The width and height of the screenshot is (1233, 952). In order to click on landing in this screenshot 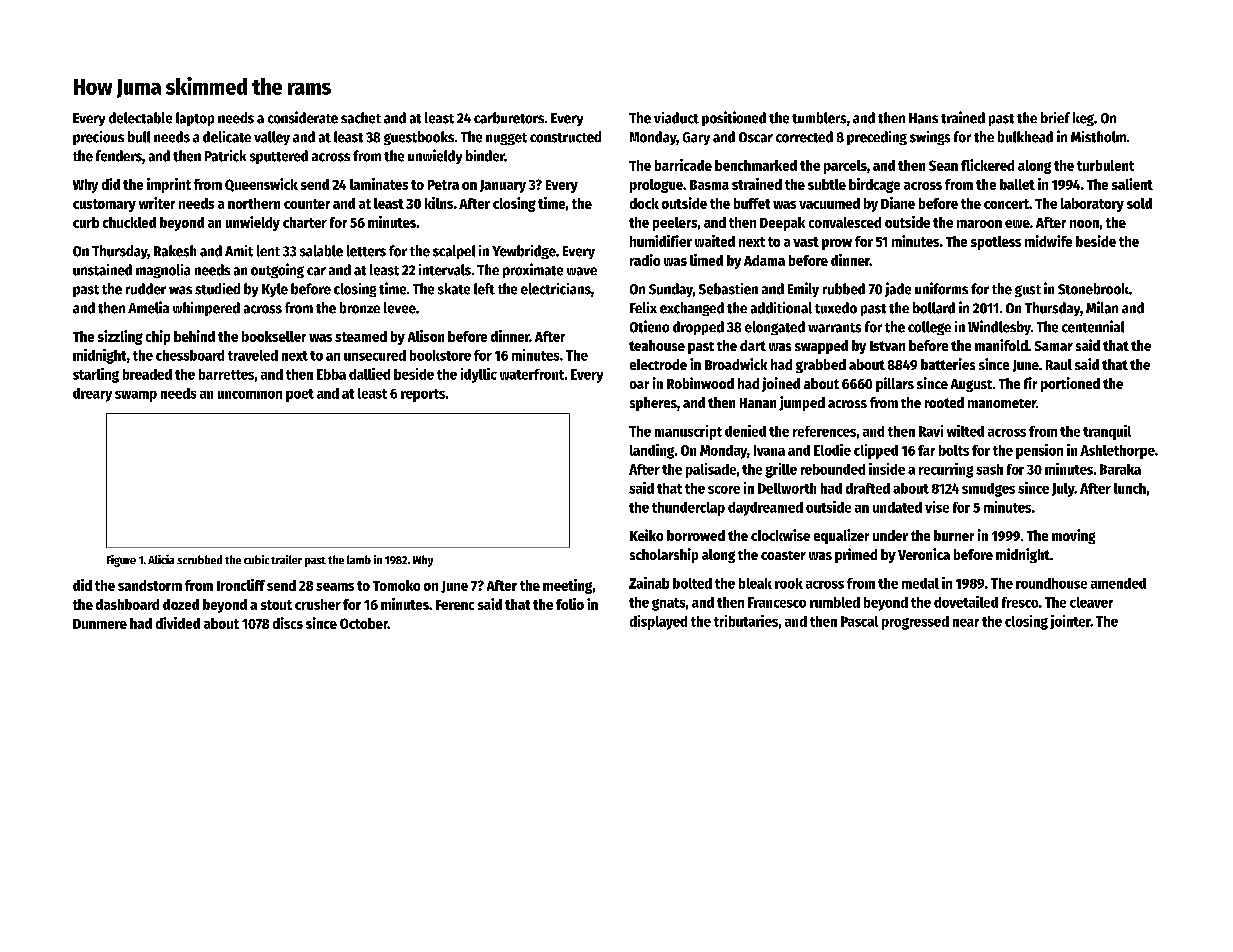, I will do `click(652, 451)`.
